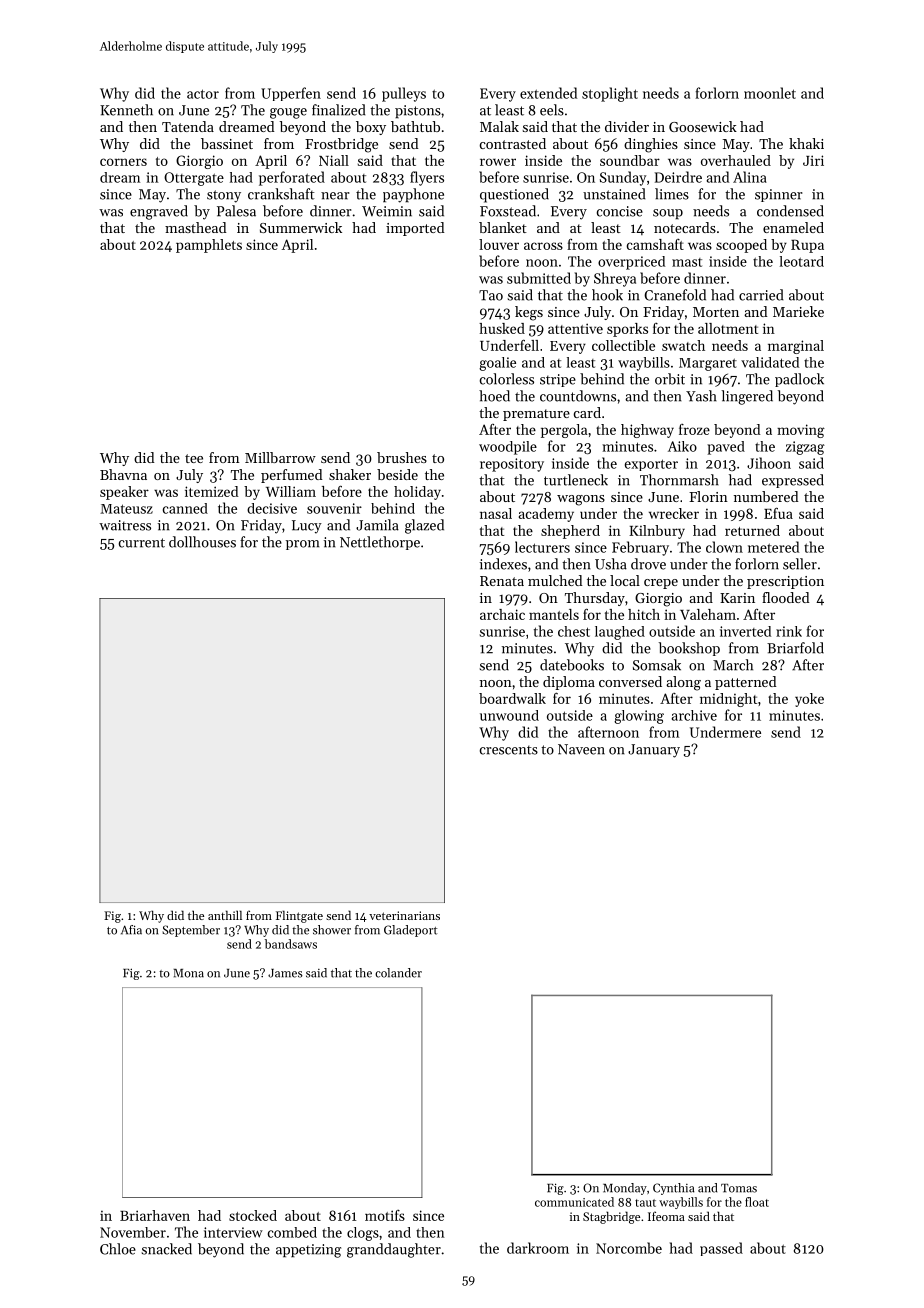  Describe the element at coordinates (629, 1248) in the page. I see `Norcombe` at that location.
